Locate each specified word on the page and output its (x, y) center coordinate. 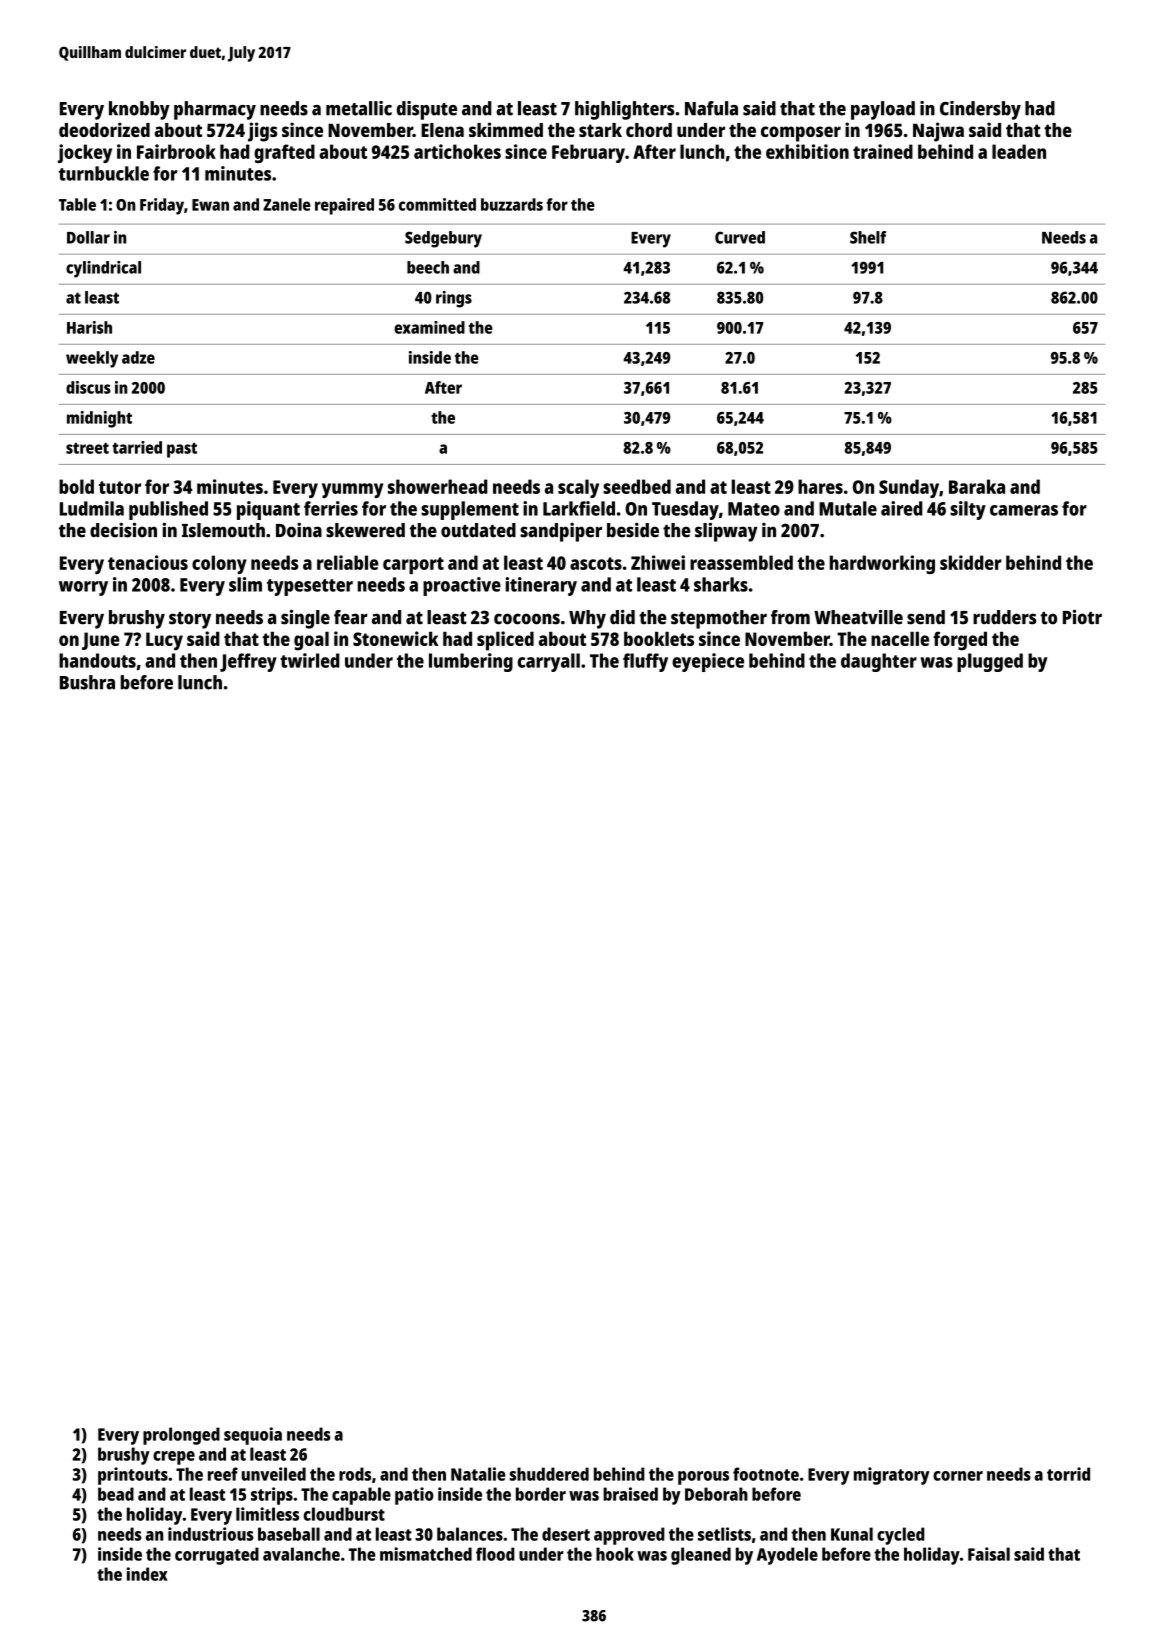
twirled (310, 660)
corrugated (217, 1556)
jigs (262, 132)
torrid (1068, 1474)
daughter (879, 662)
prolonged (181, 1436)
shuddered (549, 1474)
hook (615, 1554)
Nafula (711, 108)
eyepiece (708, 662)
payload (883, 110)
